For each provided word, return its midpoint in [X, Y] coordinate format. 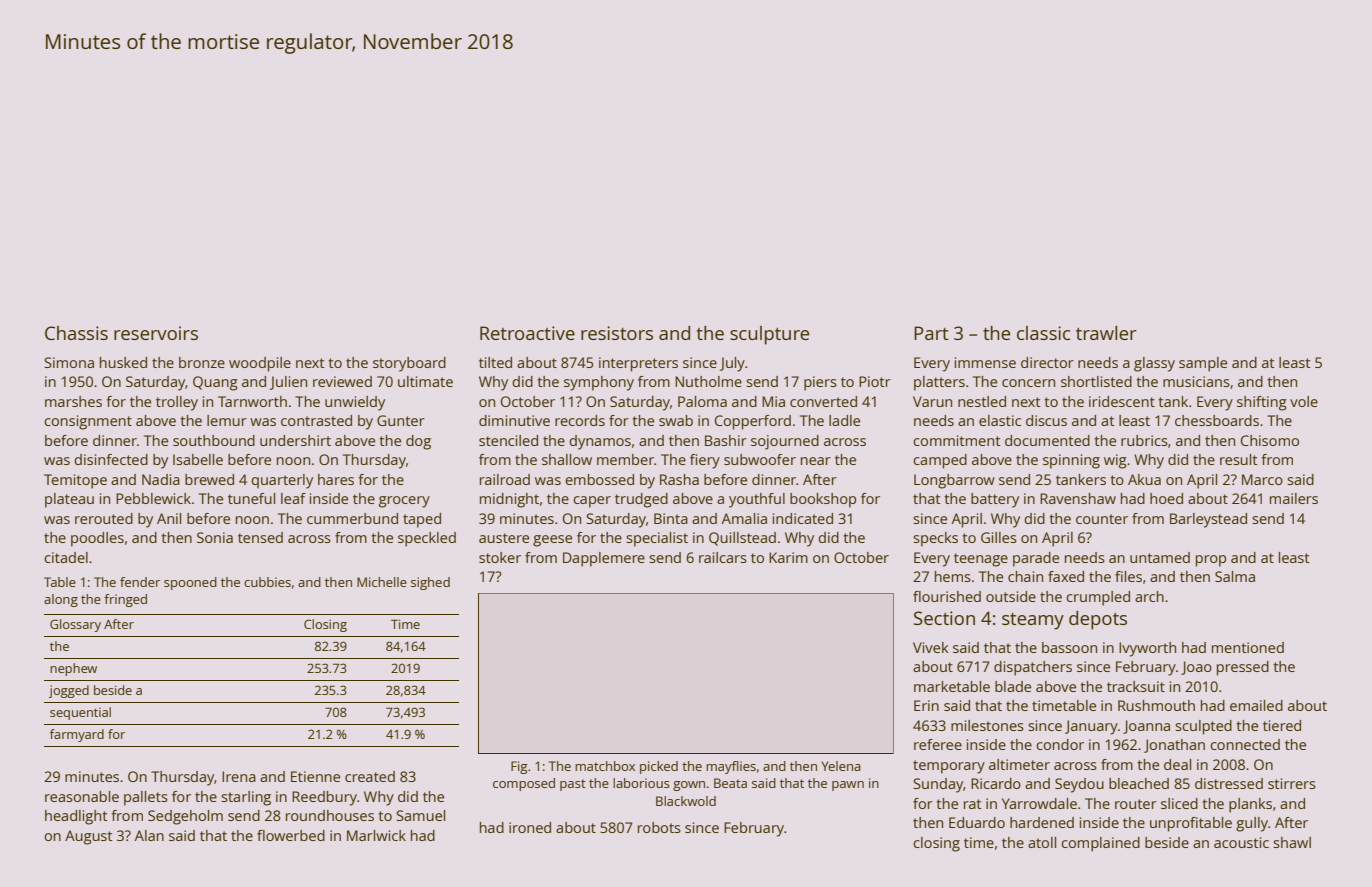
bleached [1139, 783]
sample [1203, 364]
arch [1149, 596]
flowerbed [291, 835]
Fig [519, 767]
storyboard [409, 364]
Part [931, 333]
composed [524, 784]
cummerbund [352, 518]
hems [953, 576]
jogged [69, 691]
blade [1013, 686]
